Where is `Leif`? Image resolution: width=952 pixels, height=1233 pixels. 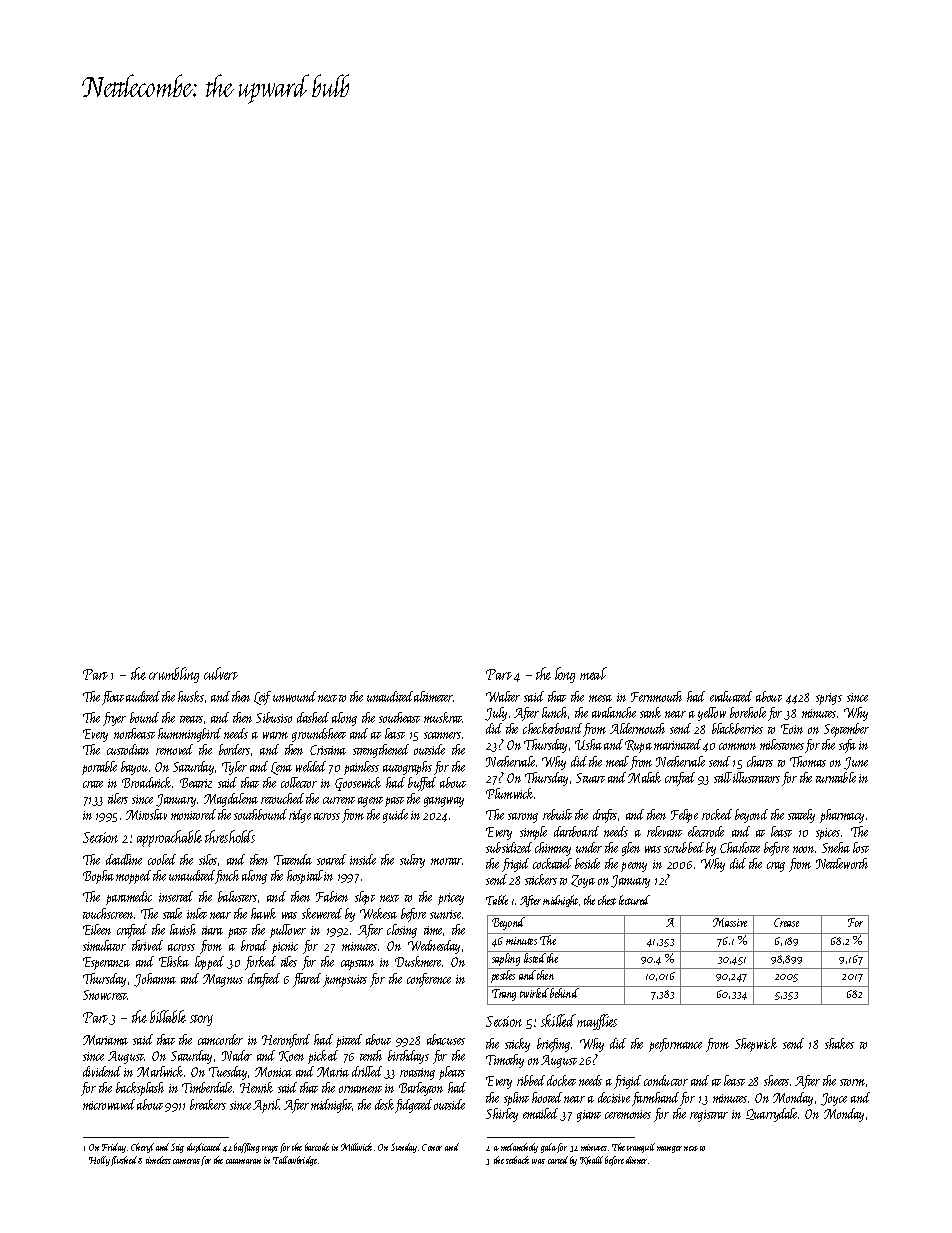 Leif is located at coordinates (262, 698).
